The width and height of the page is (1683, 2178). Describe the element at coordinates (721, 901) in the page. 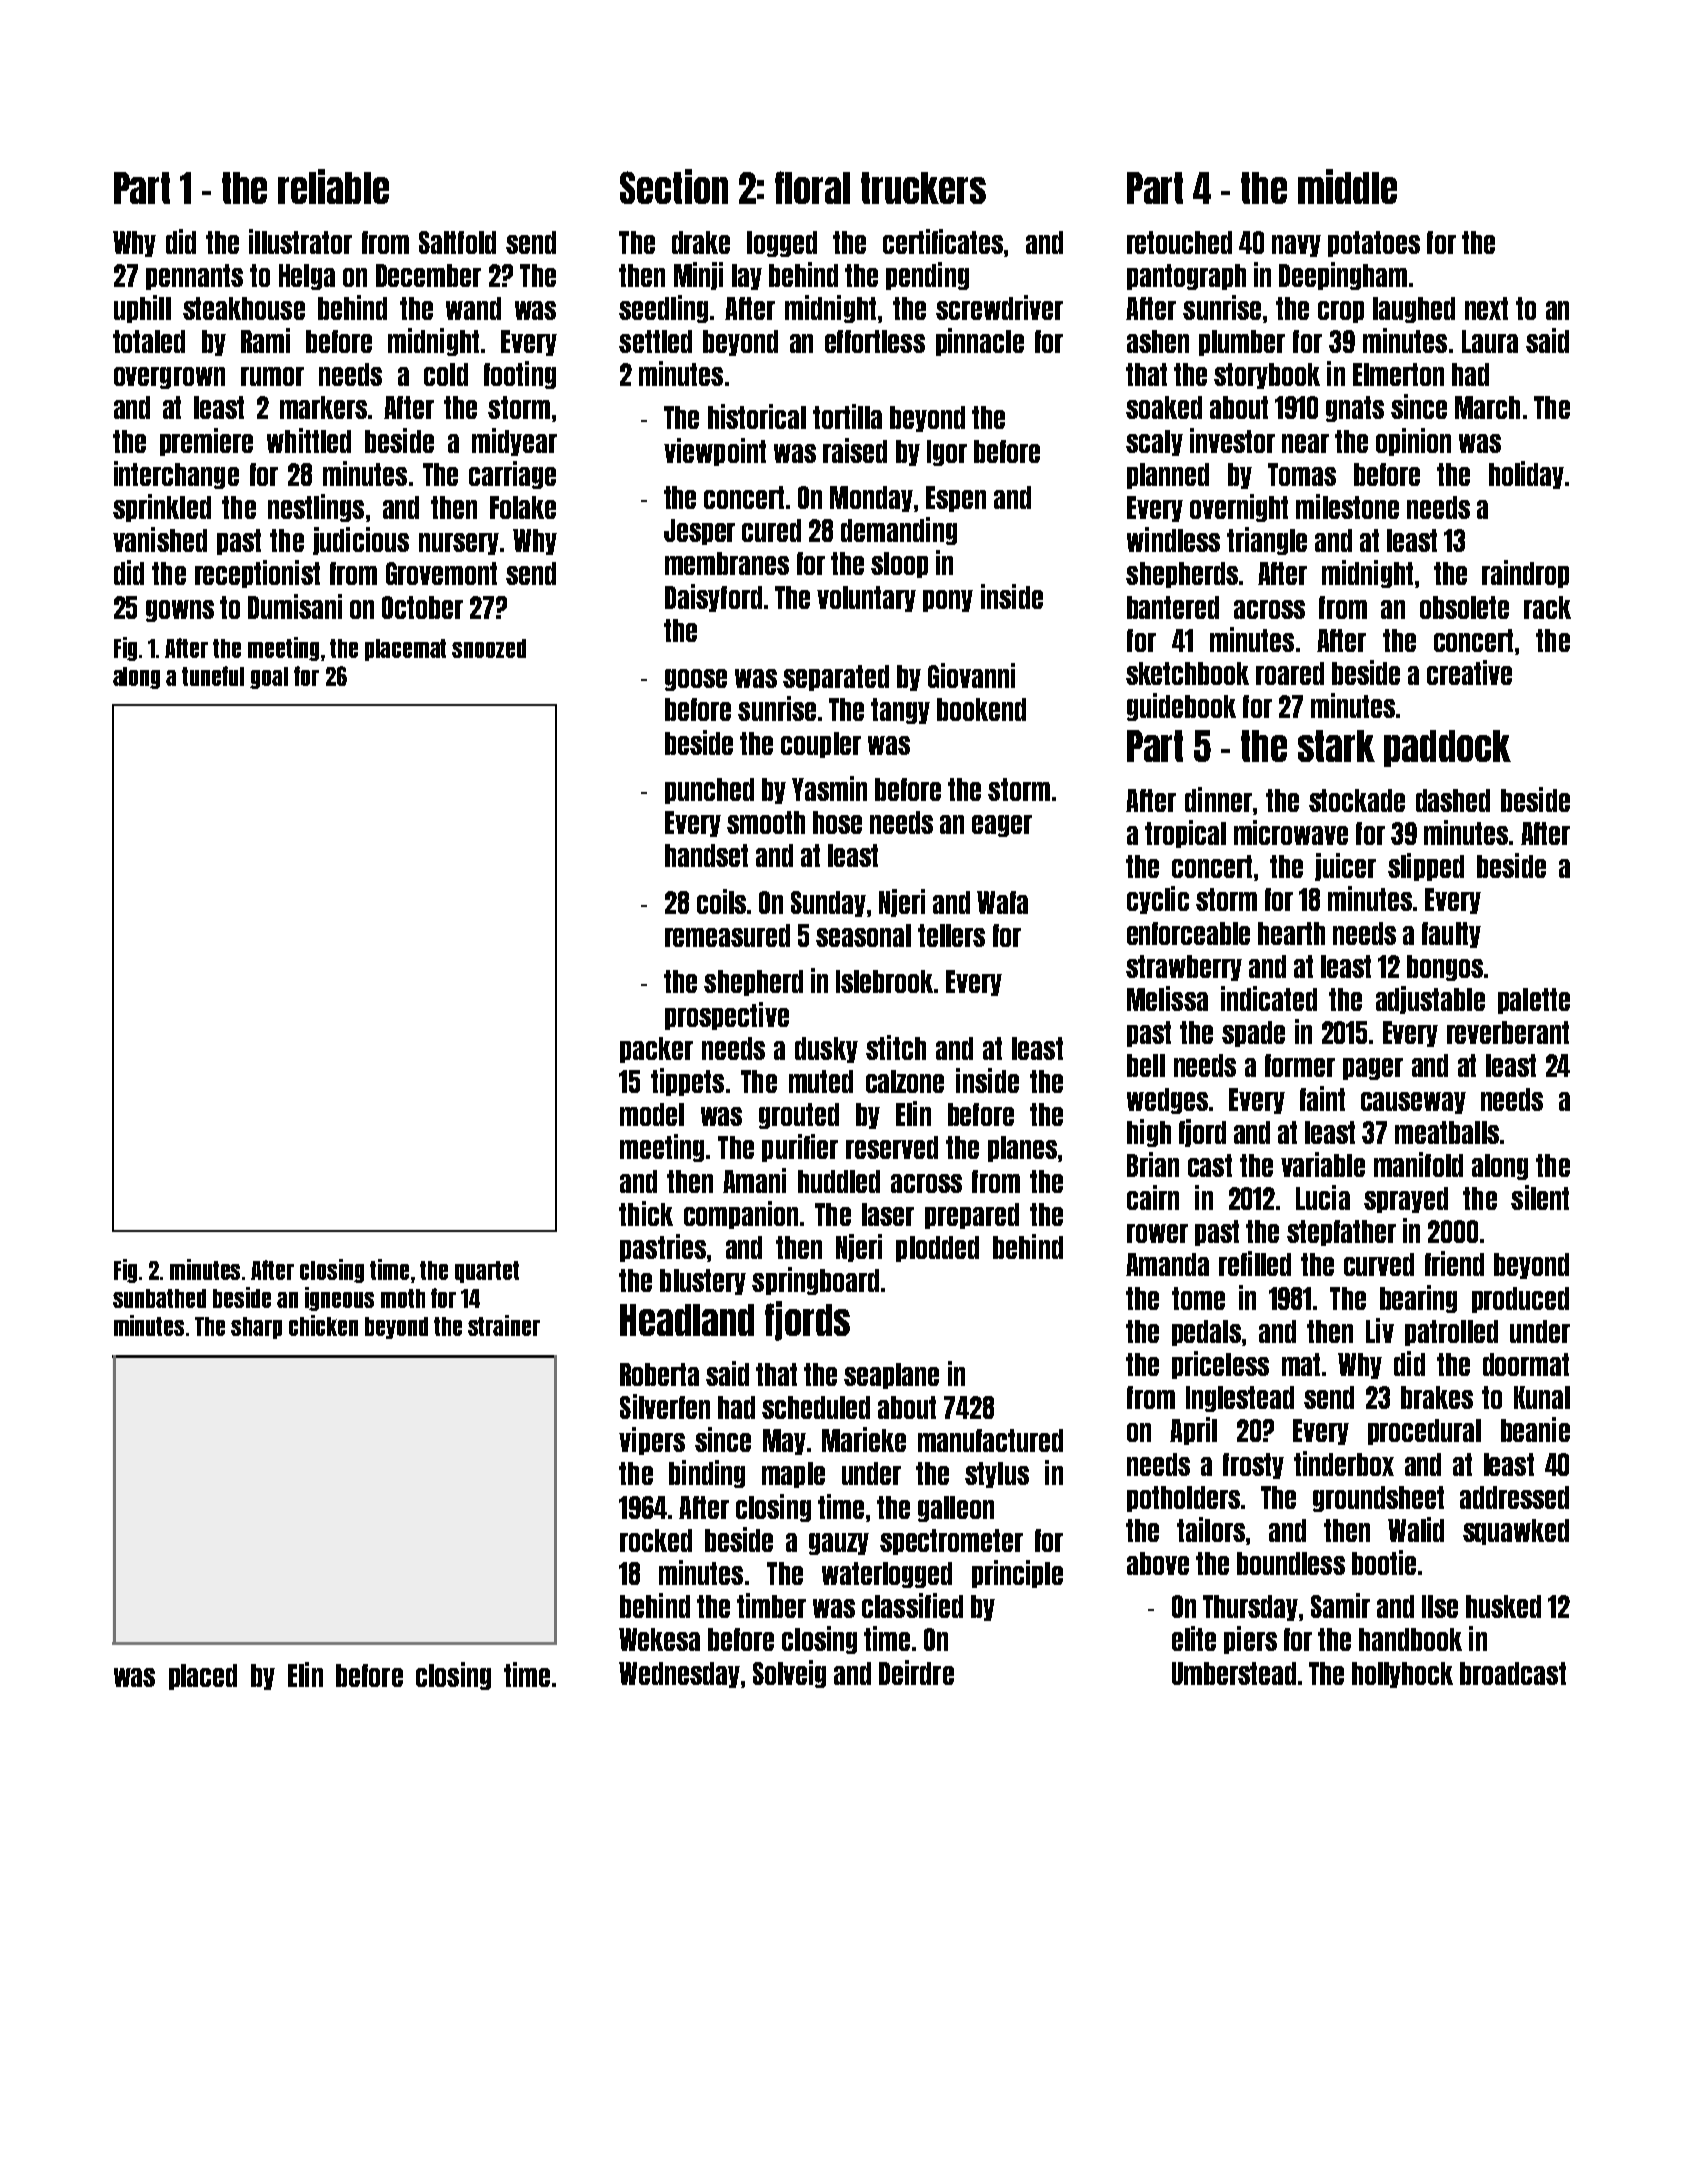

I see `coils` at that location.
